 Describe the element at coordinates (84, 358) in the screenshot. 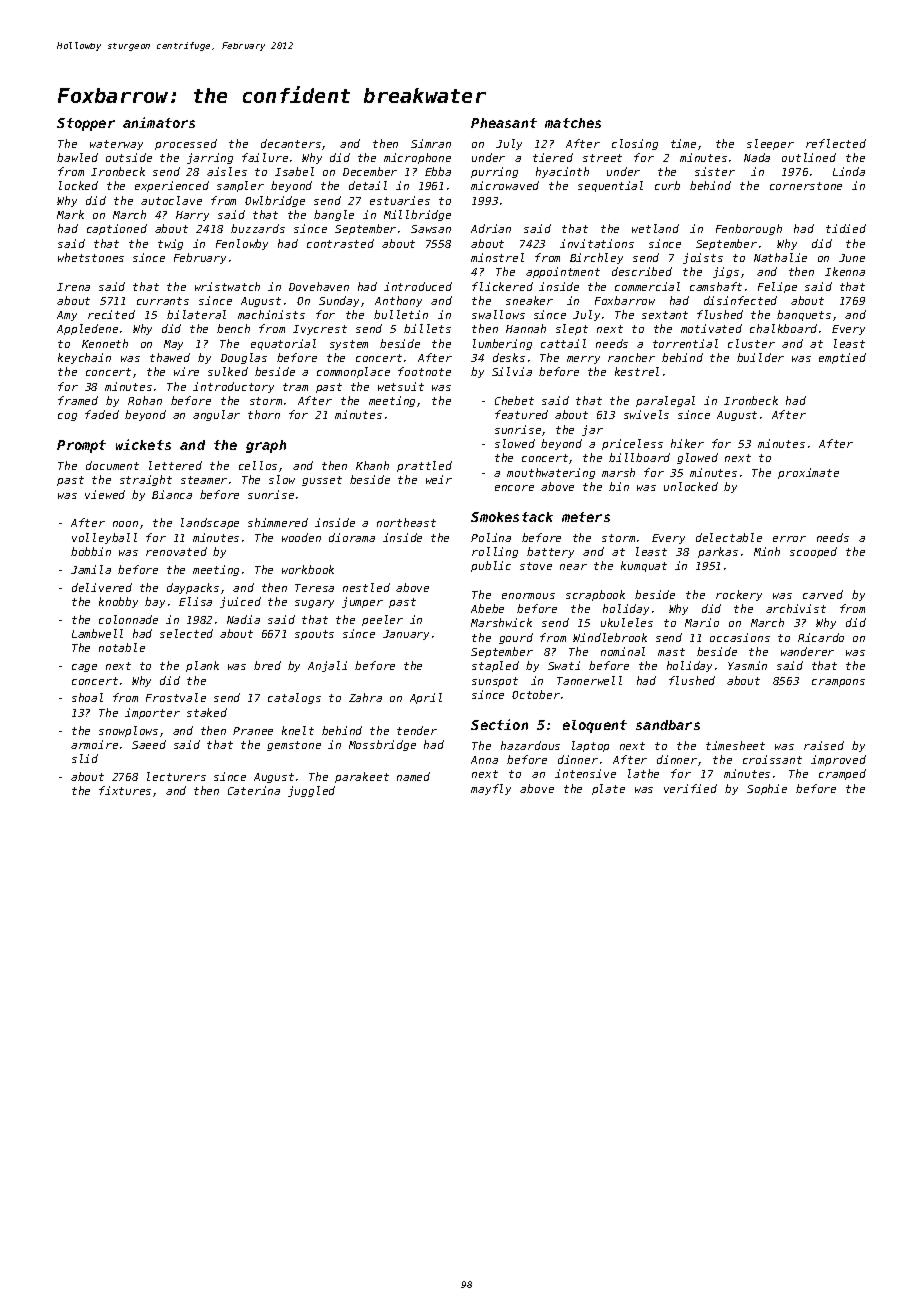

I see `keychain` at that location.
